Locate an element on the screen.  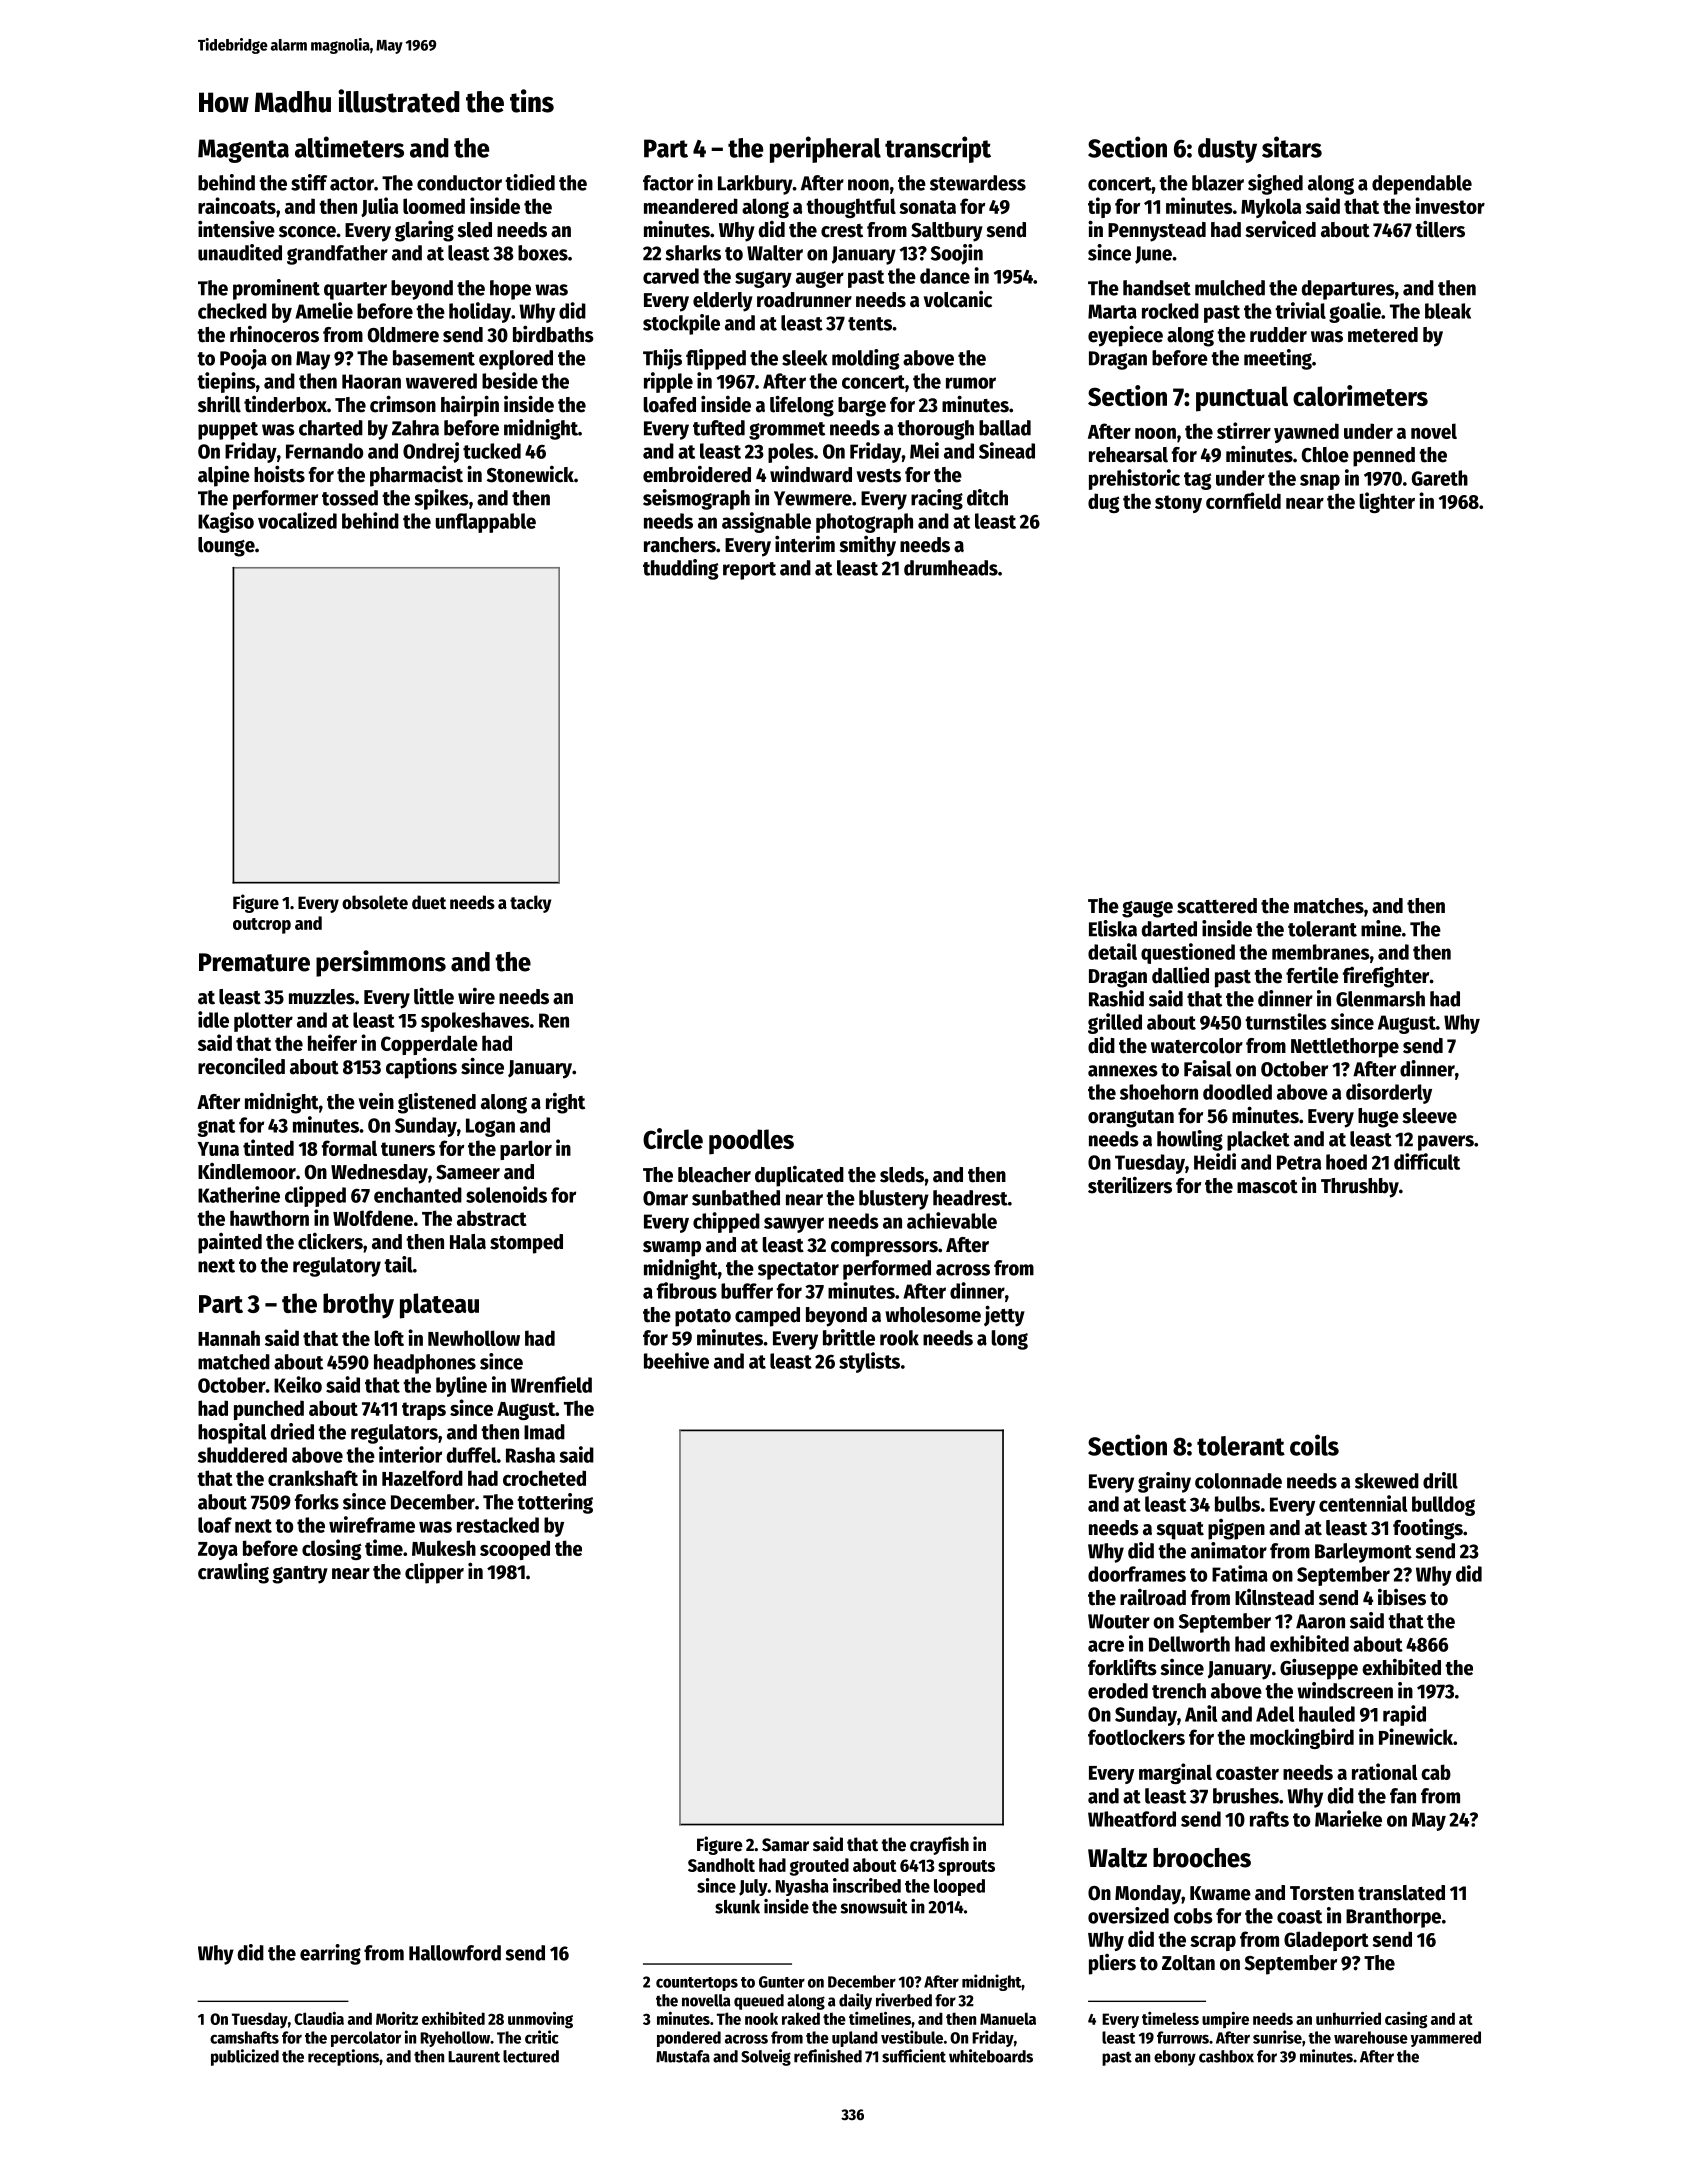
idle is located at coordinates (213, 1019).
